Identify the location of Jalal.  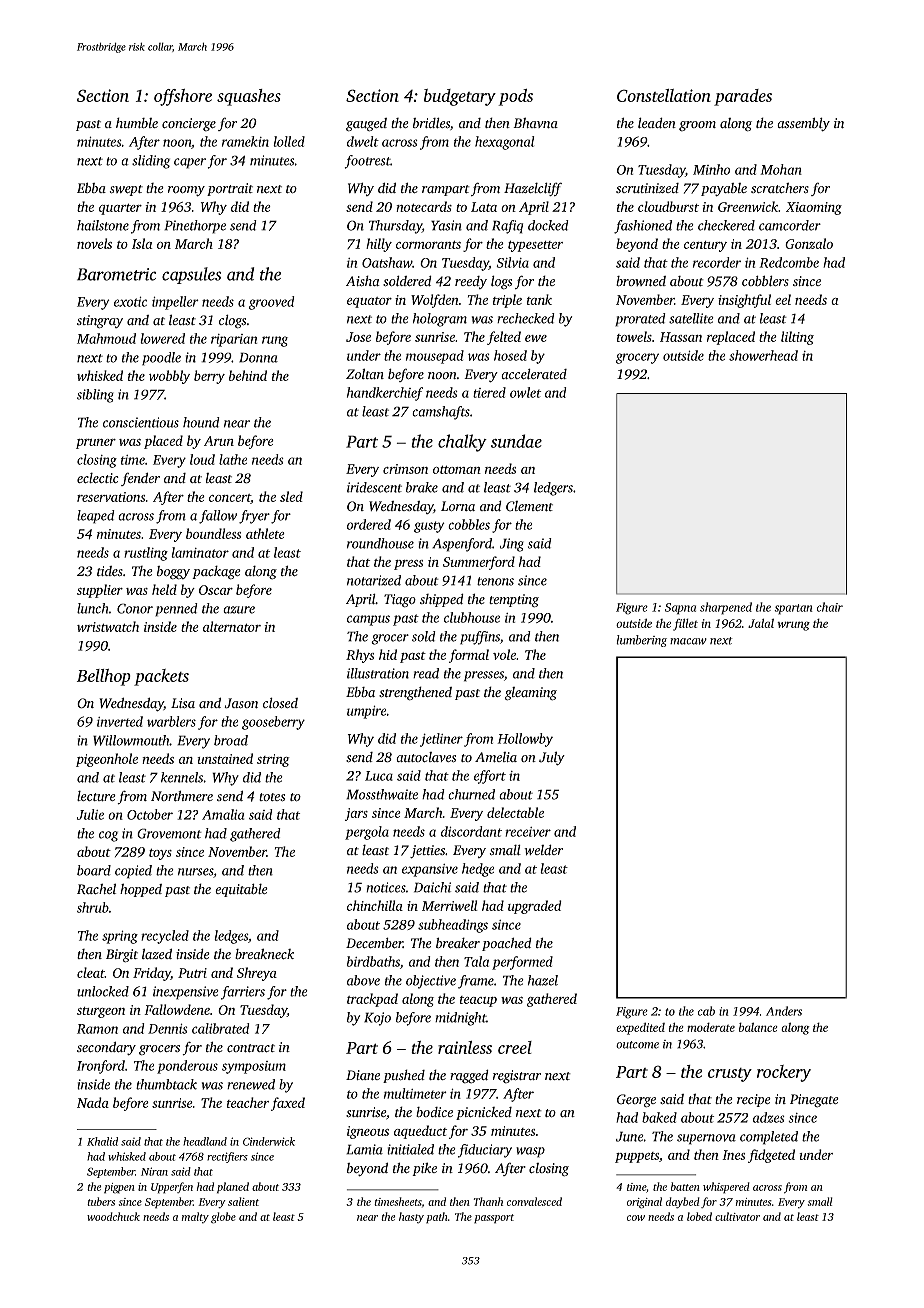
(761, 623).
